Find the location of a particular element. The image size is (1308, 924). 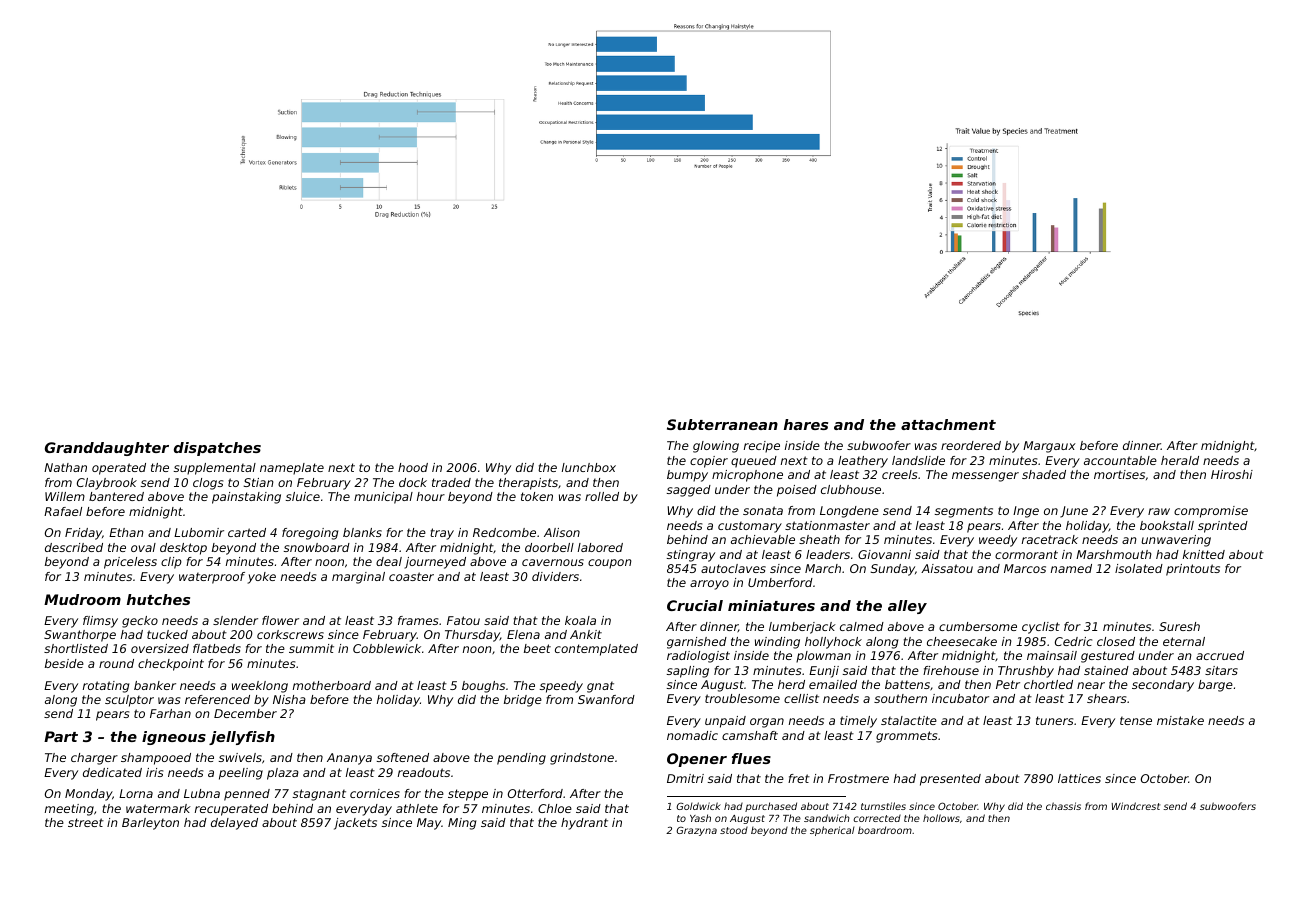

dispatches is located at coordinates (217, 449).
